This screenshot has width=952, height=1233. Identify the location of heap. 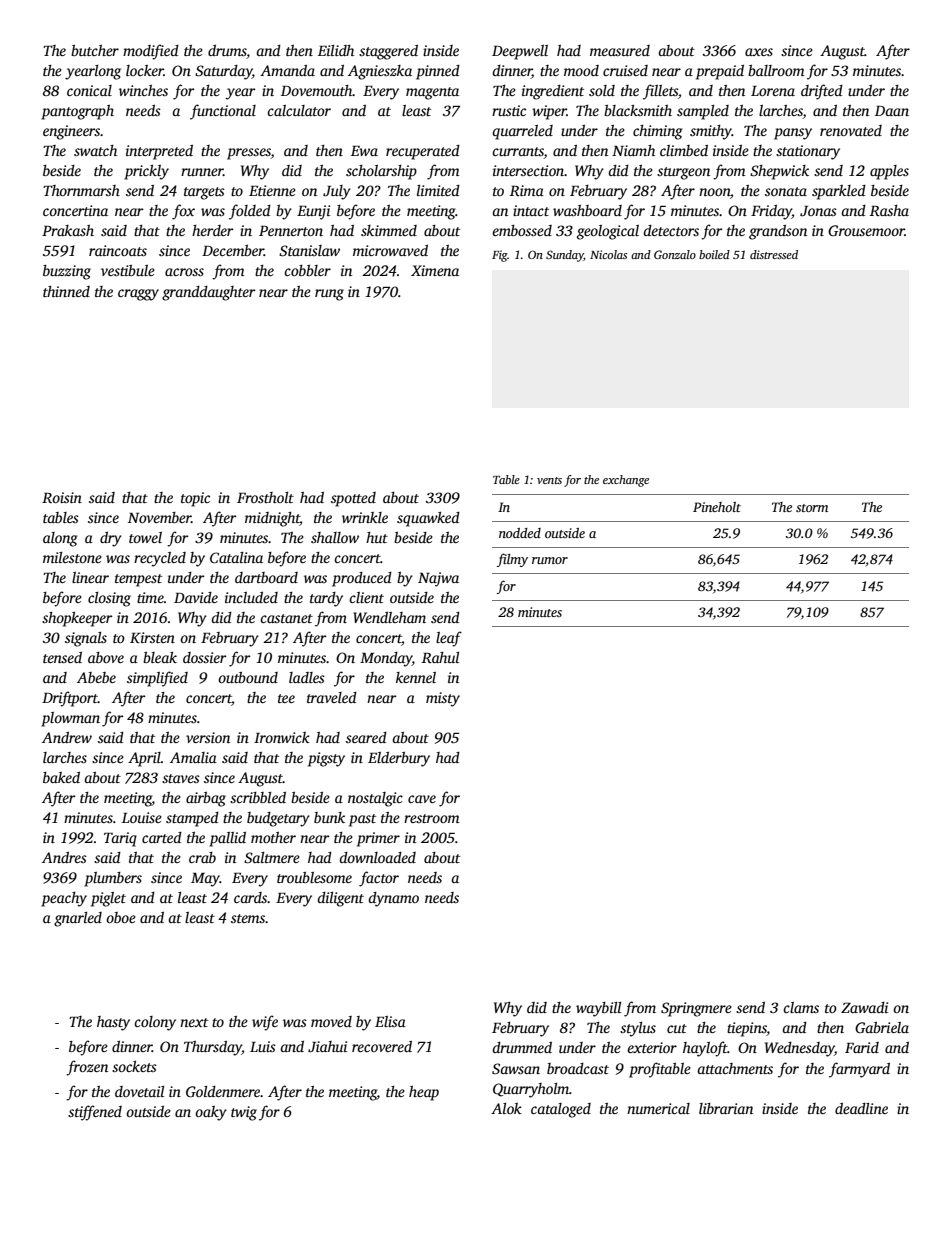
(424, 1093).
